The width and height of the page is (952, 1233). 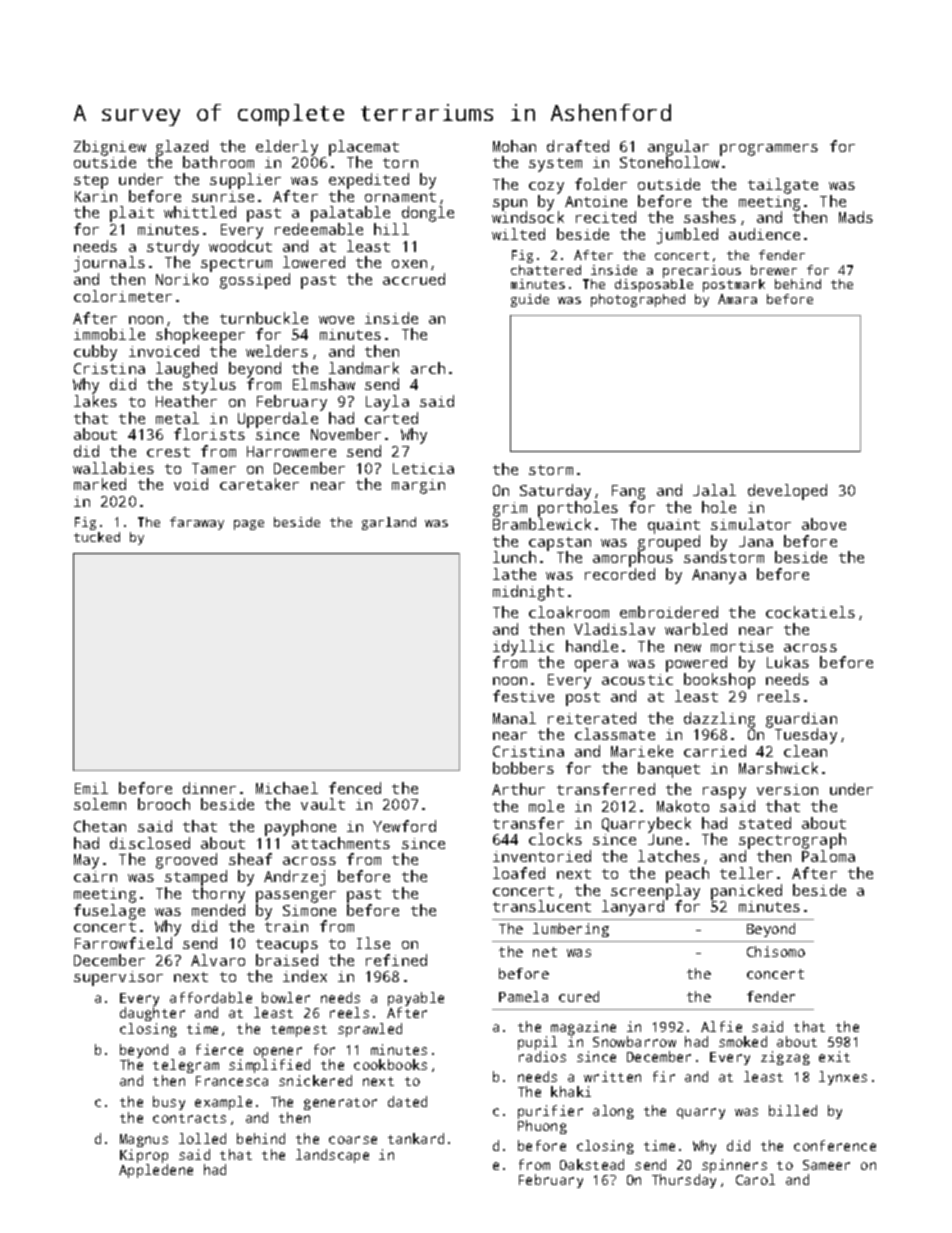 What do you see at coordinates (197, 523) in the page?
I see `faraway` at bounding box center [197, 523].
